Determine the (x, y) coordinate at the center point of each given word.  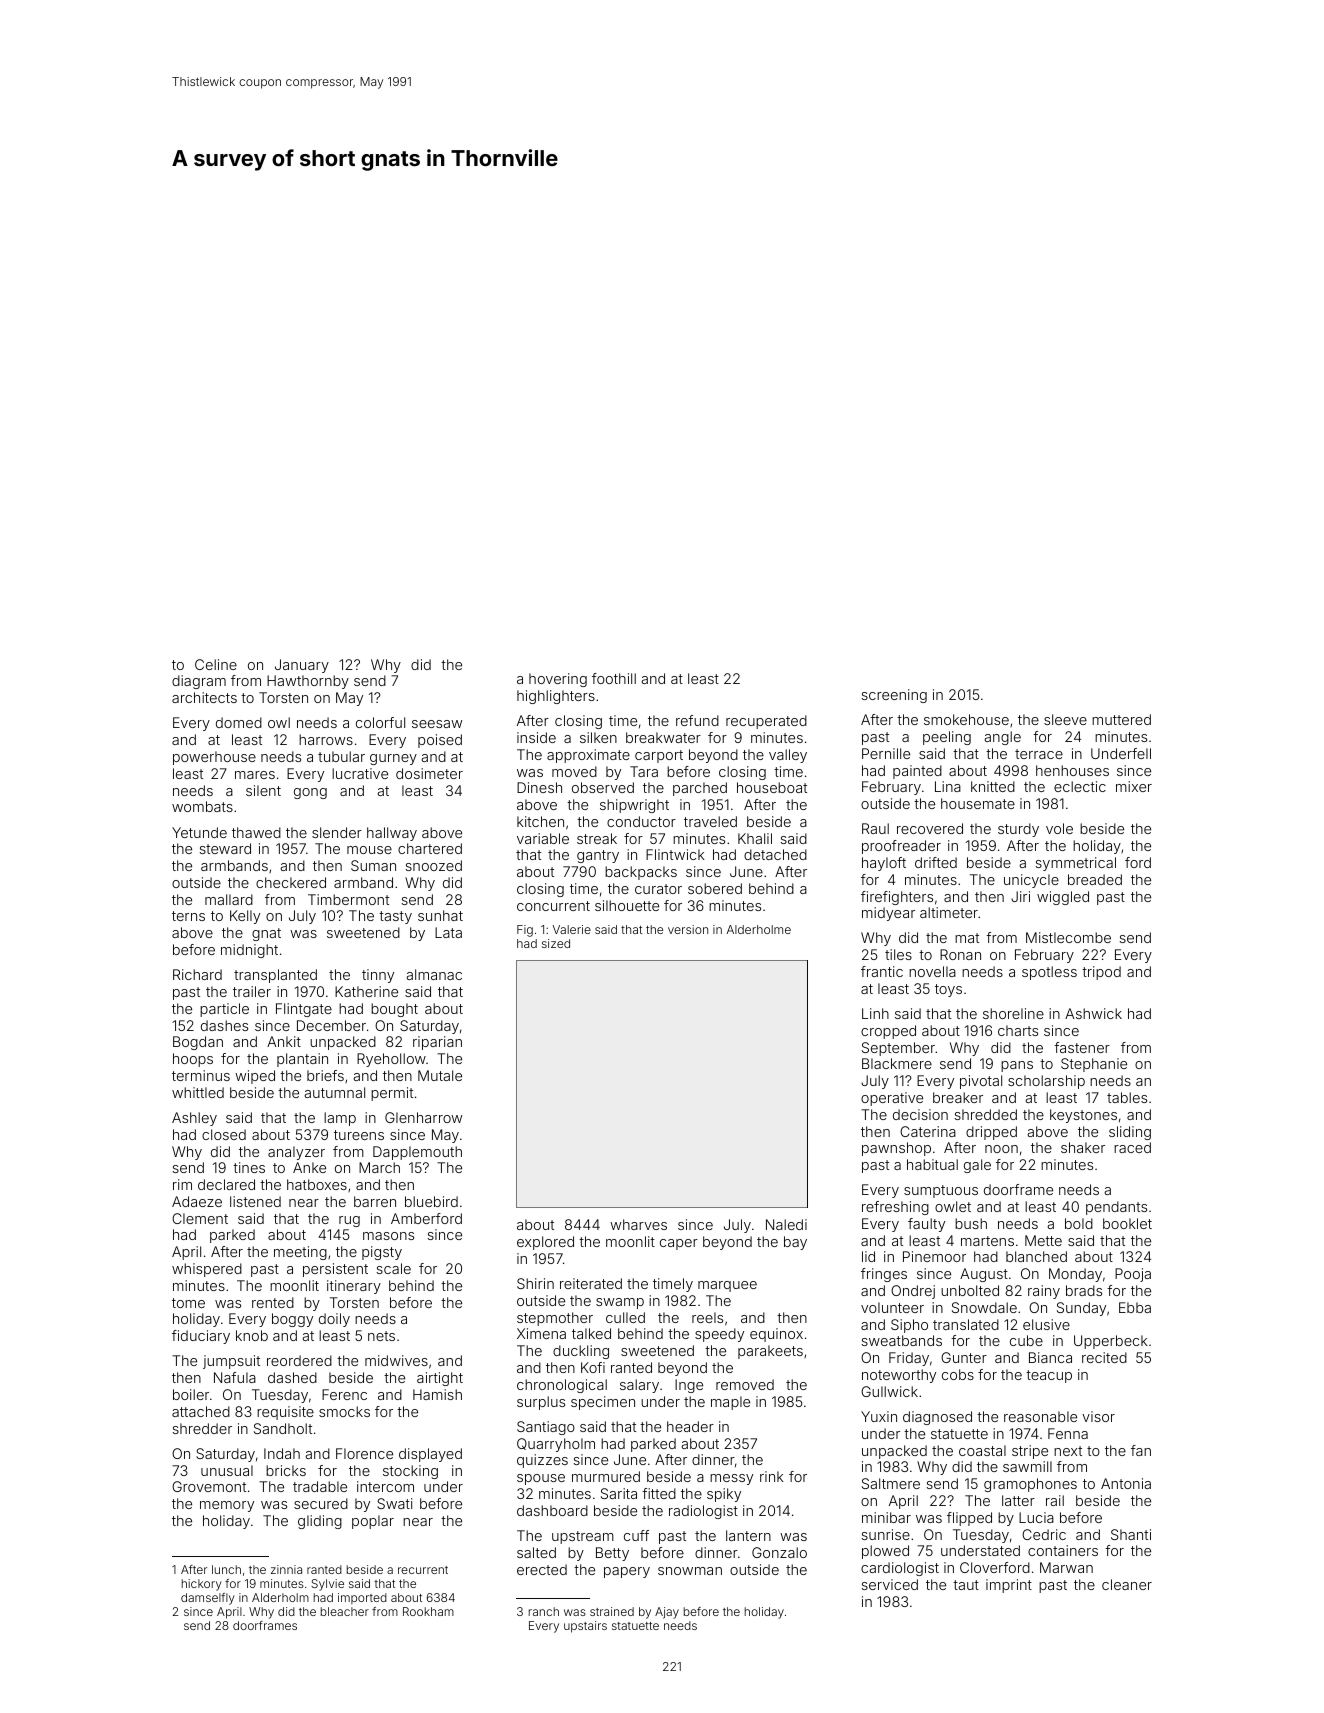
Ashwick (1093, 1013)
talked (591, 1333)
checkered (291, 882)
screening (894, 696)
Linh (875, 1013)
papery (627, 1572)
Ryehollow (391, 1060)
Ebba (1135, 1307)
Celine (216, 664)
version (688, 929)
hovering (558, 680)
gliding (320, 1522)
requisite (285, 1413)
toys (948, 990)
